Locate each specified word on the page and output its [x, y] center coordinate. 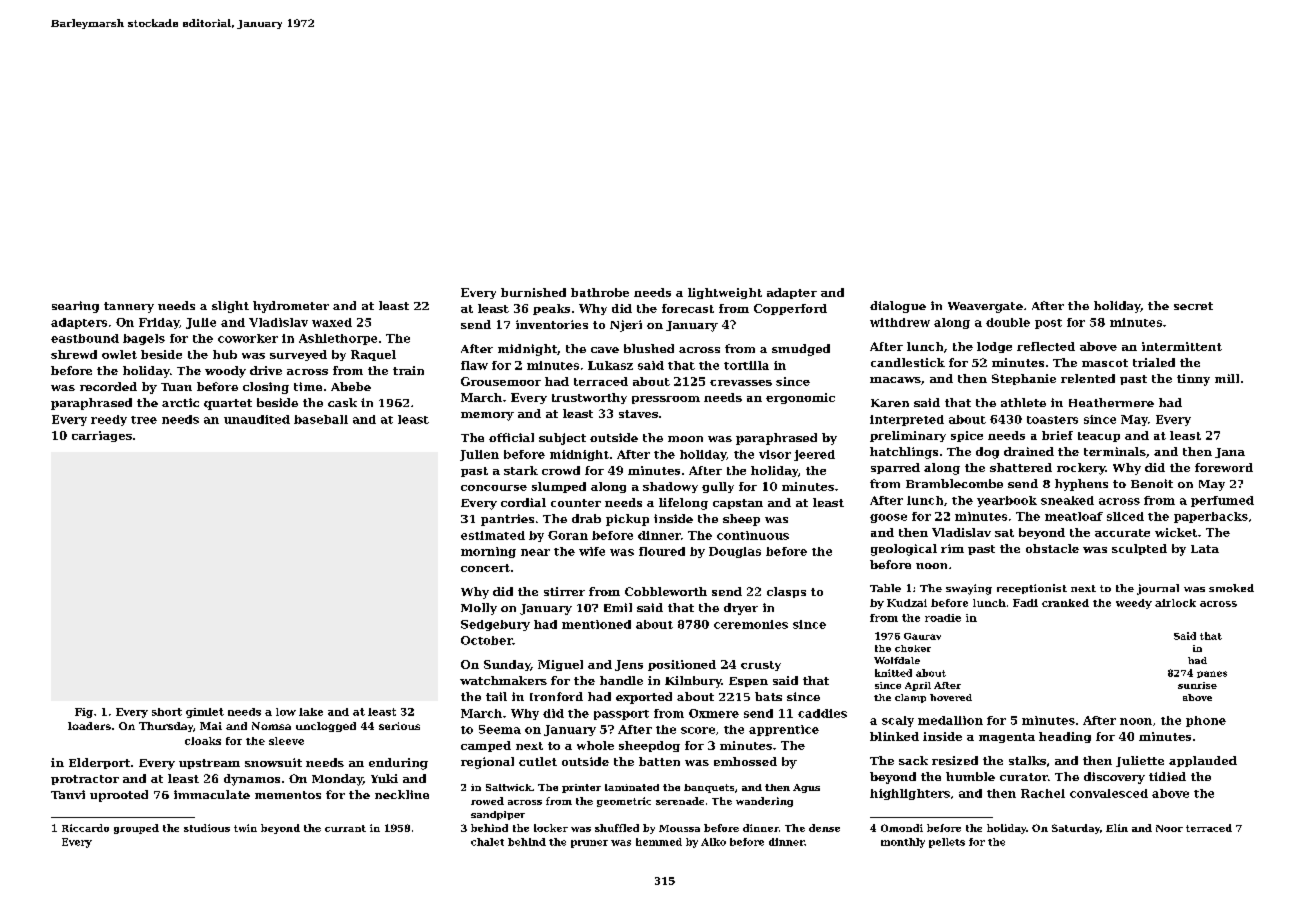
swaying [969, 589]
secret [1193, 306]
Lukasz [610, 365]
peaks [551, 309]
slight [230, 307]
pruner [589, 844]
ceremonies [751, 624]
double [1008, 322]
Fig [84, 713]
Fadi [1025, 603]
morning [488, 552]
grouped [136, 829]
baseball [321, 419]
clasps [786, 592]
